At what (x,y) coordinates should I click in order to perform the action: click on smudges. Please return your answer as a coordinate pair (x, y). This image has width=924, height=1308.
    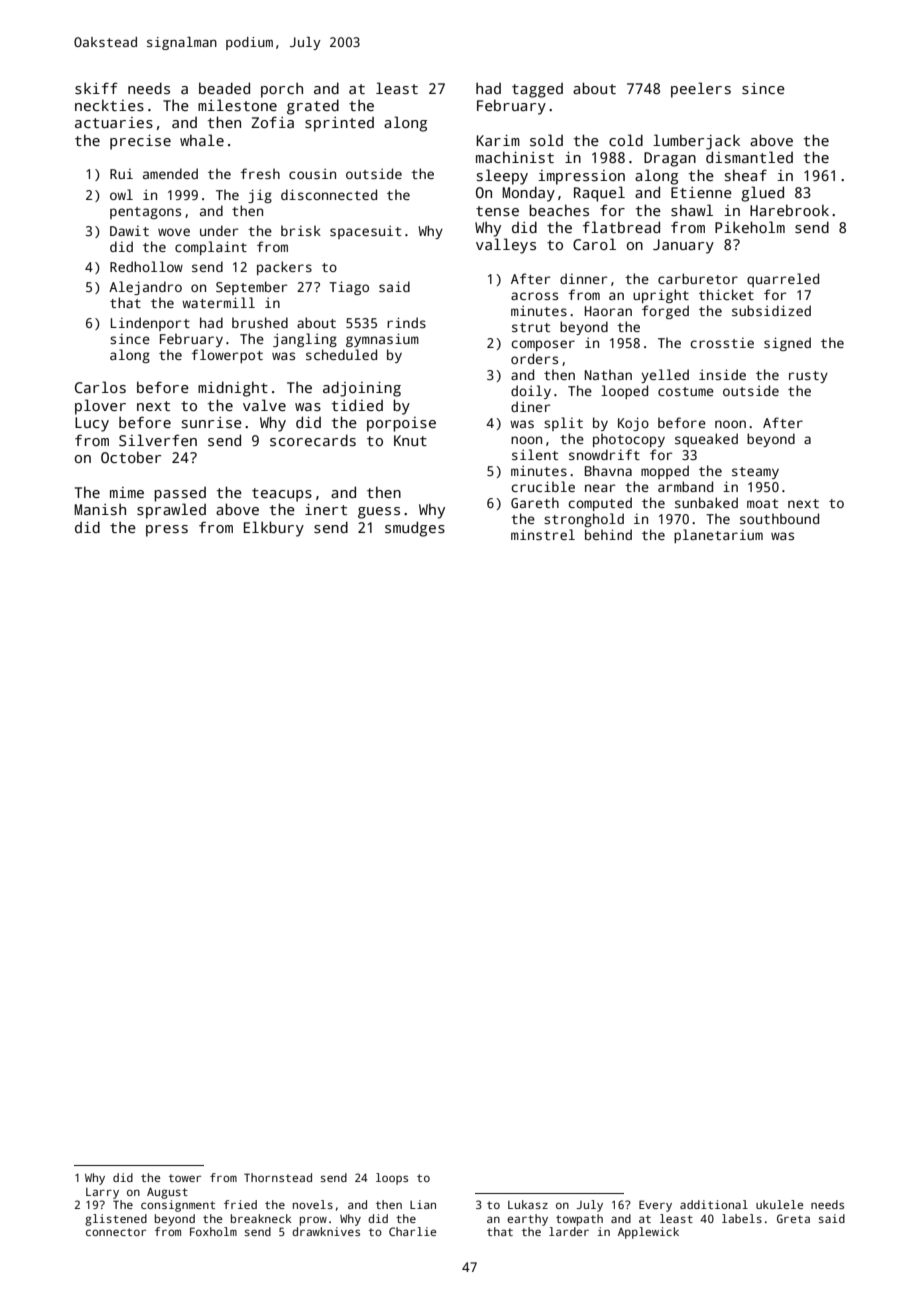
    Looking at the image, I should click on (415, 529).
